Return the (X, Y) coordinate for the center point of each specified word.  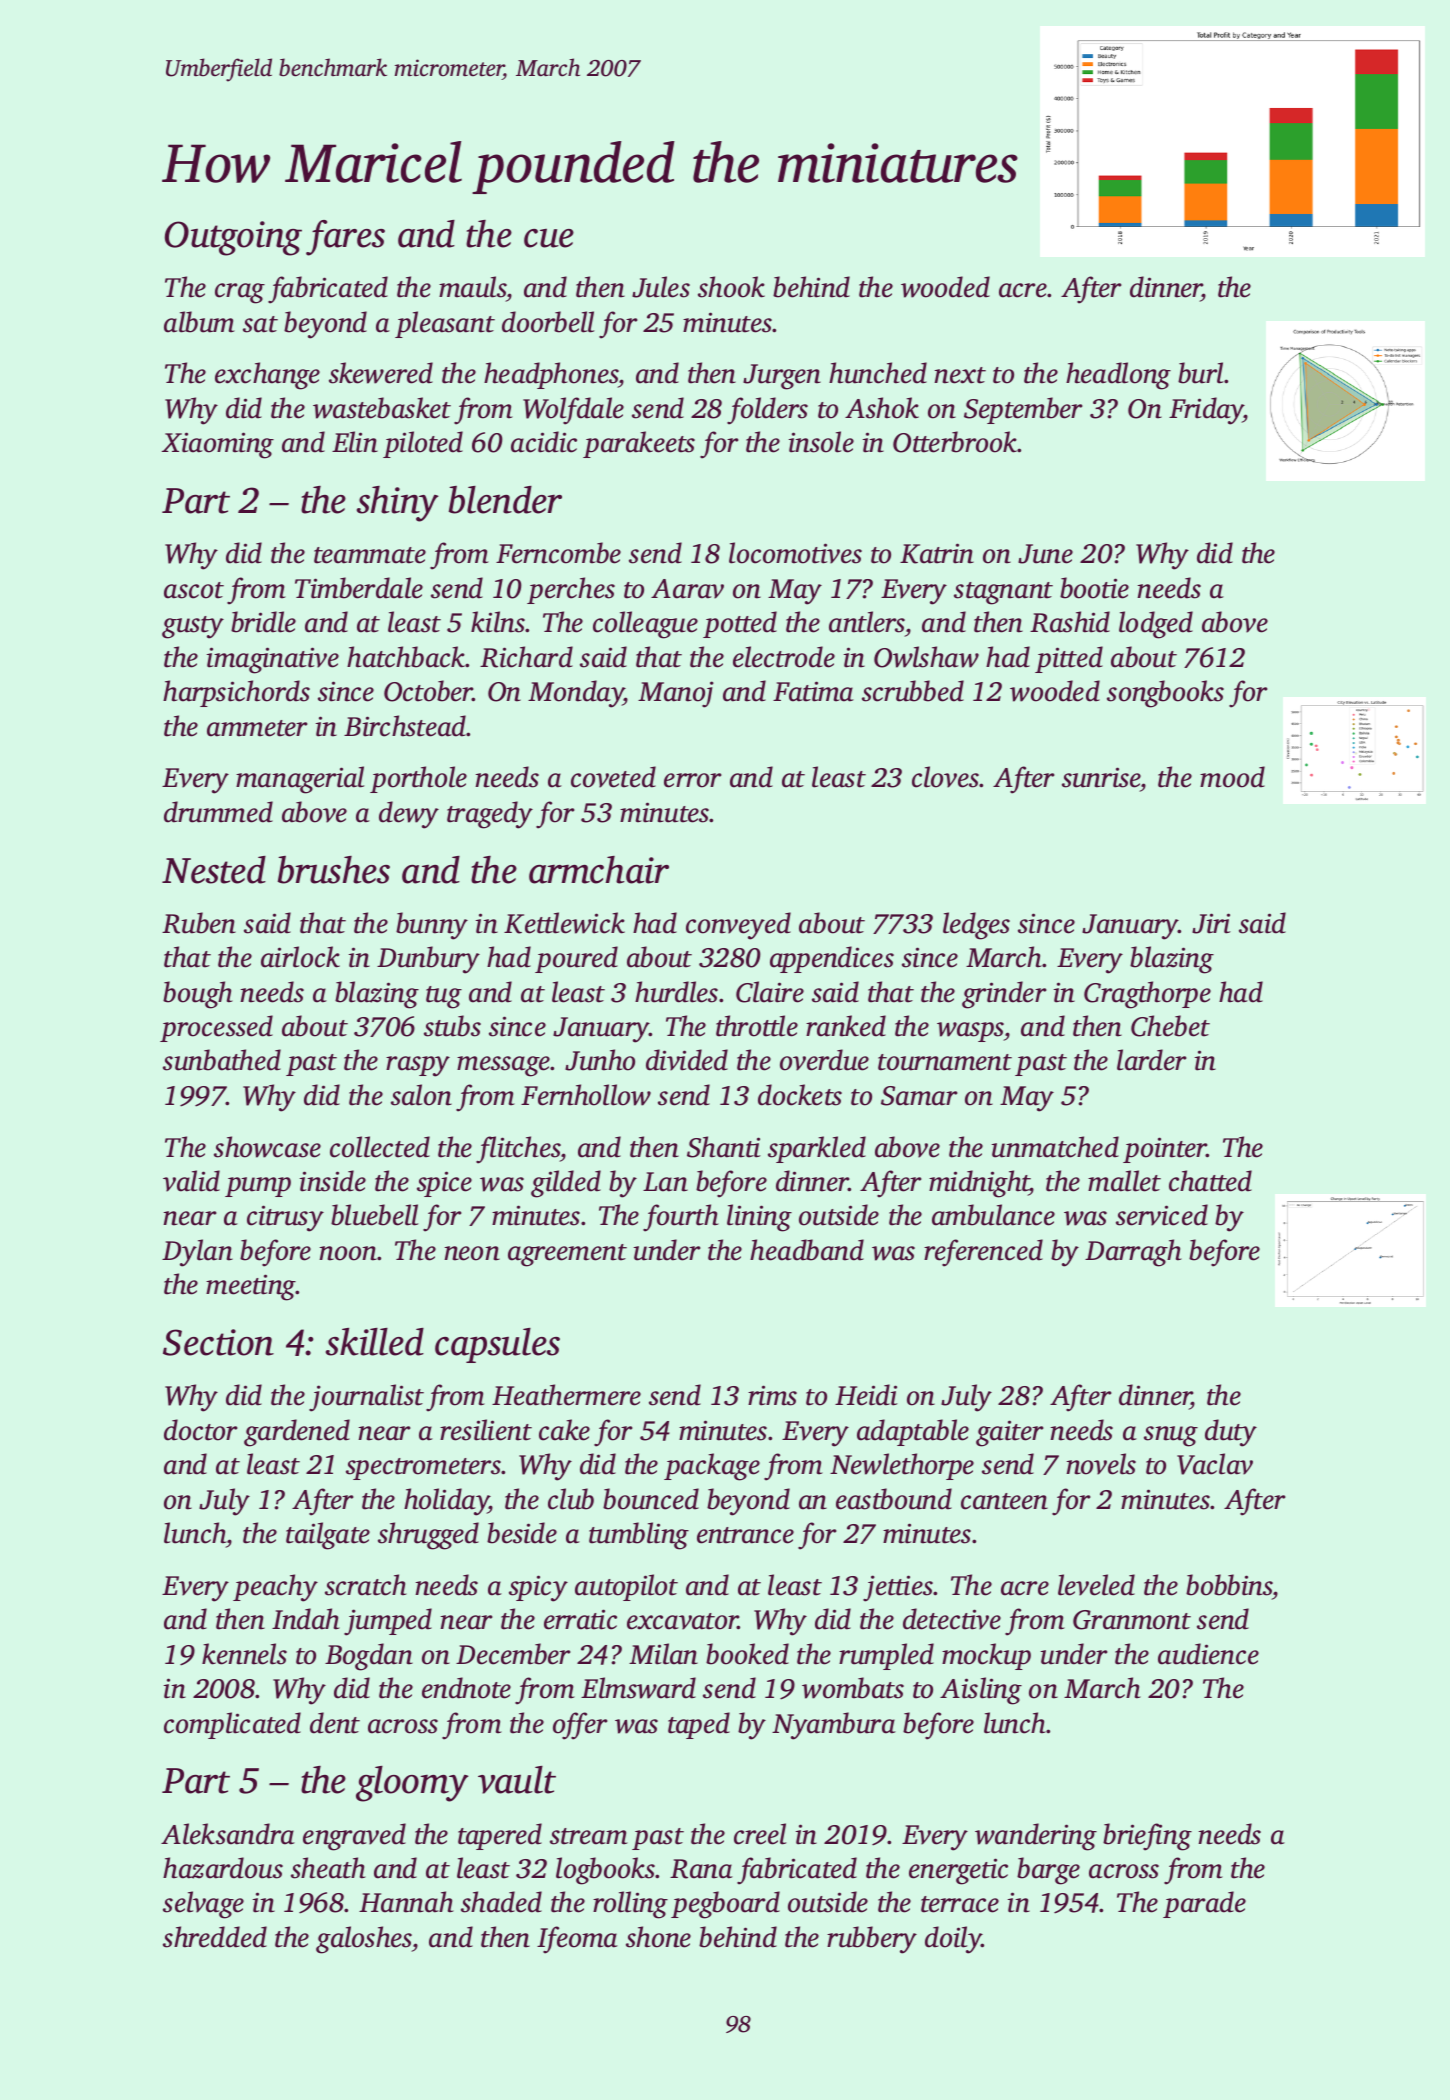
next (960, 375)
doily (953, 1940)
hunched (878, 373)
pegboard (725, 1905)
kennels (244, 1654)
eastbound (894, 1499)
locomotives (795, 553)
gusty (193, 627)
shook (731, 287)
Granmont (1132, 1620)
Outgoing (233, 238)
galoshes (364, 1940)
